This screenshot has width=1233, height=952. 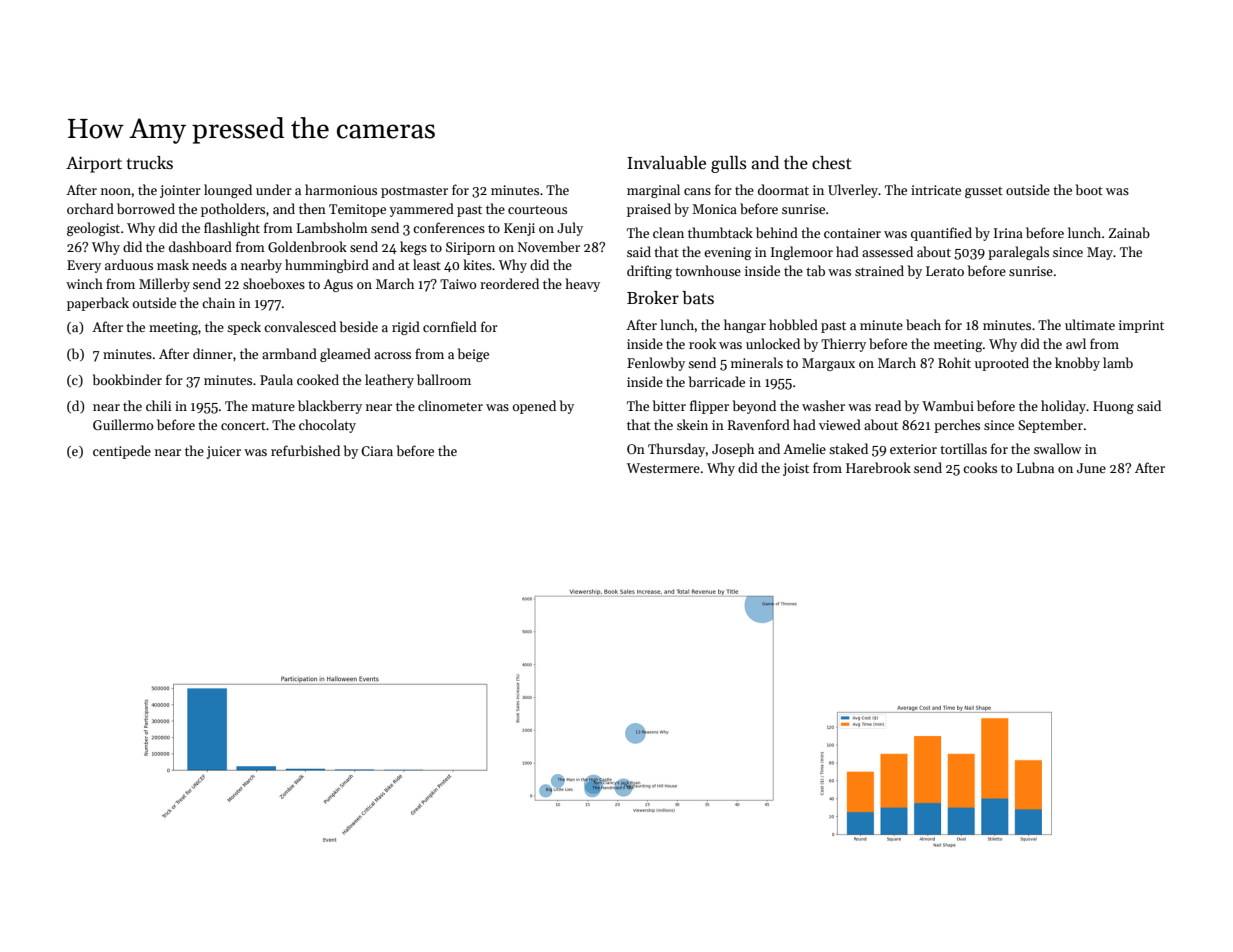 I want to click on knobby, so click(x=1077, y=364).
